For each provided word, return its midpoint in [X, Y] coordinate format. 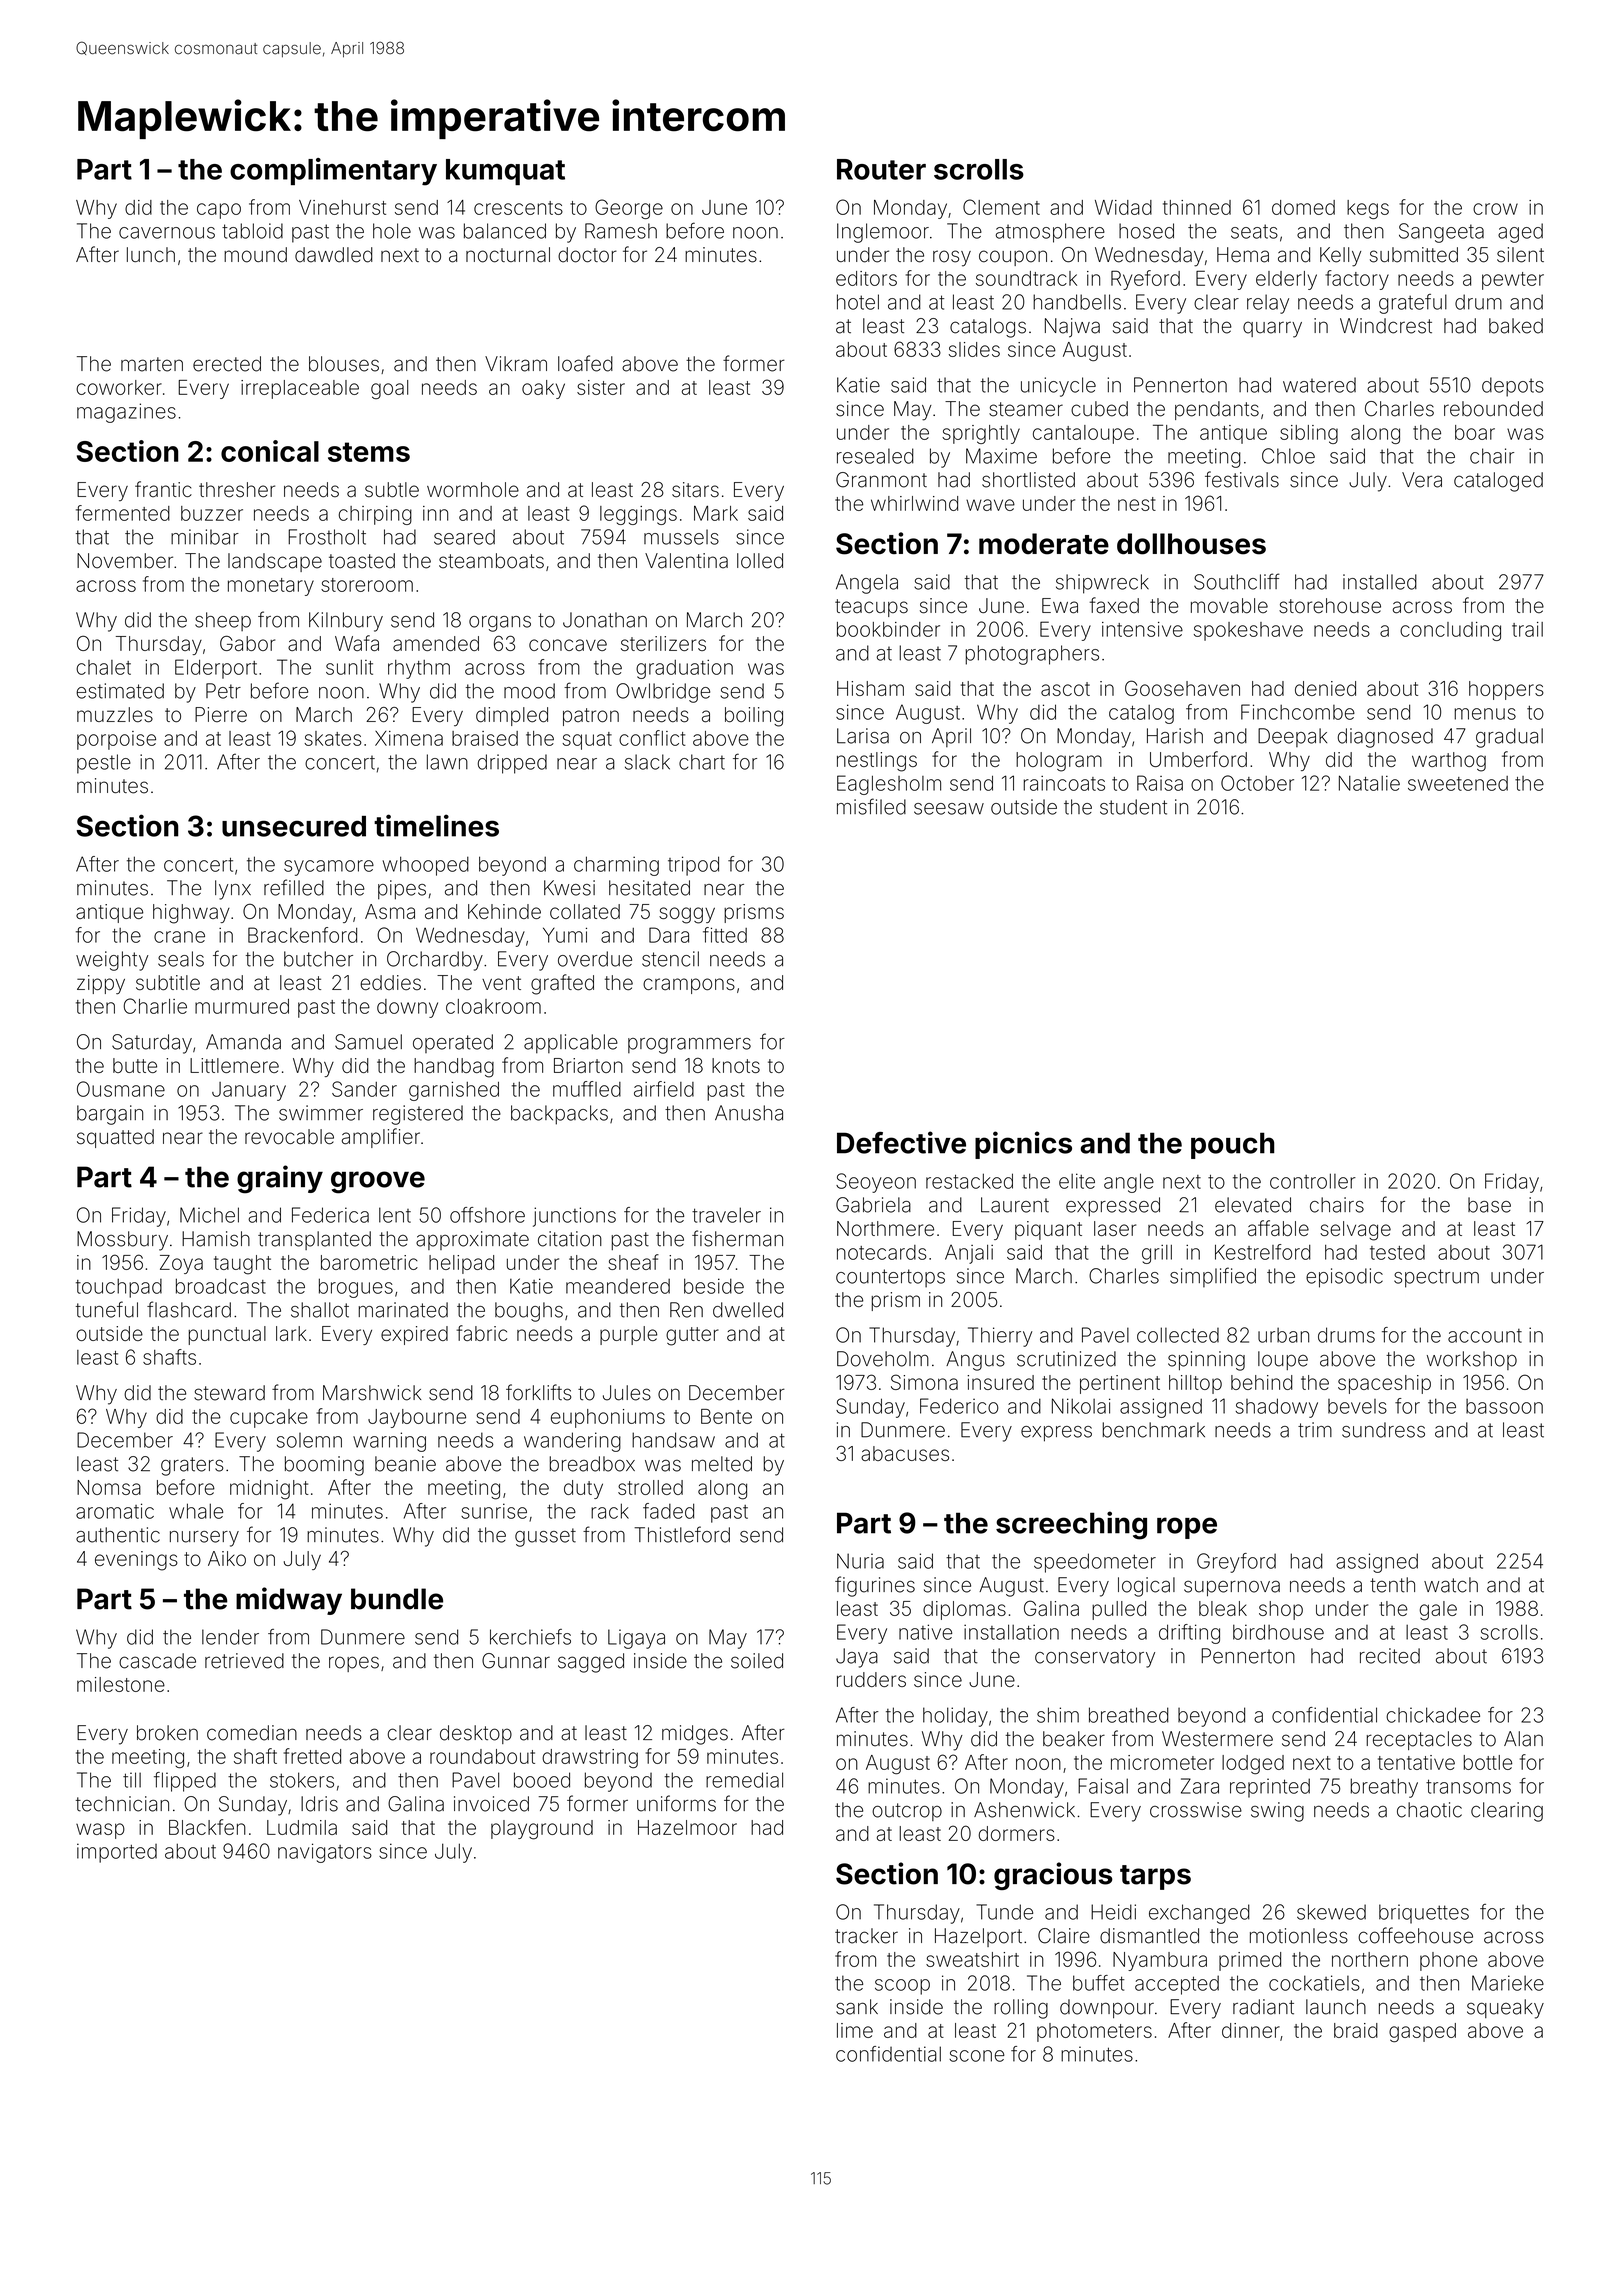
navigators [325, 1853]
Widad [1123, 207]
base [1489, 1205]
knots [736, 1065]
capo [219, 211]
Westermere [1217, 1739]
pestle [104, 764]
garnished [454, 1091]
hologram [1059, 762]
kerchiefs [530, 1637]
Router [881, 169]
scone [977, 2056]
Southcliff [1237, 581]
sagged [591, 1663]
